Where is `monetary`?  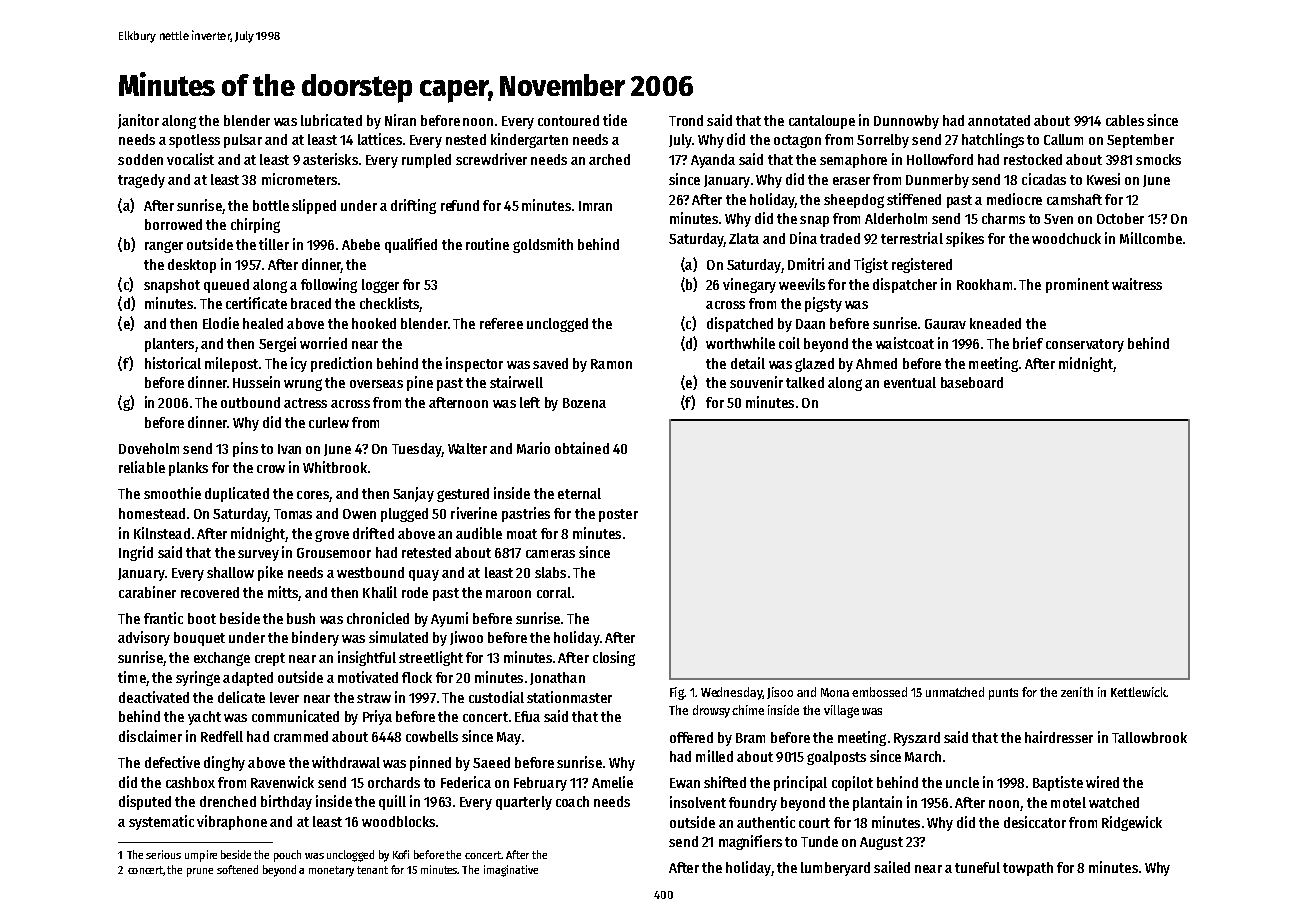 monetary is located at coordinates (331, 871).
